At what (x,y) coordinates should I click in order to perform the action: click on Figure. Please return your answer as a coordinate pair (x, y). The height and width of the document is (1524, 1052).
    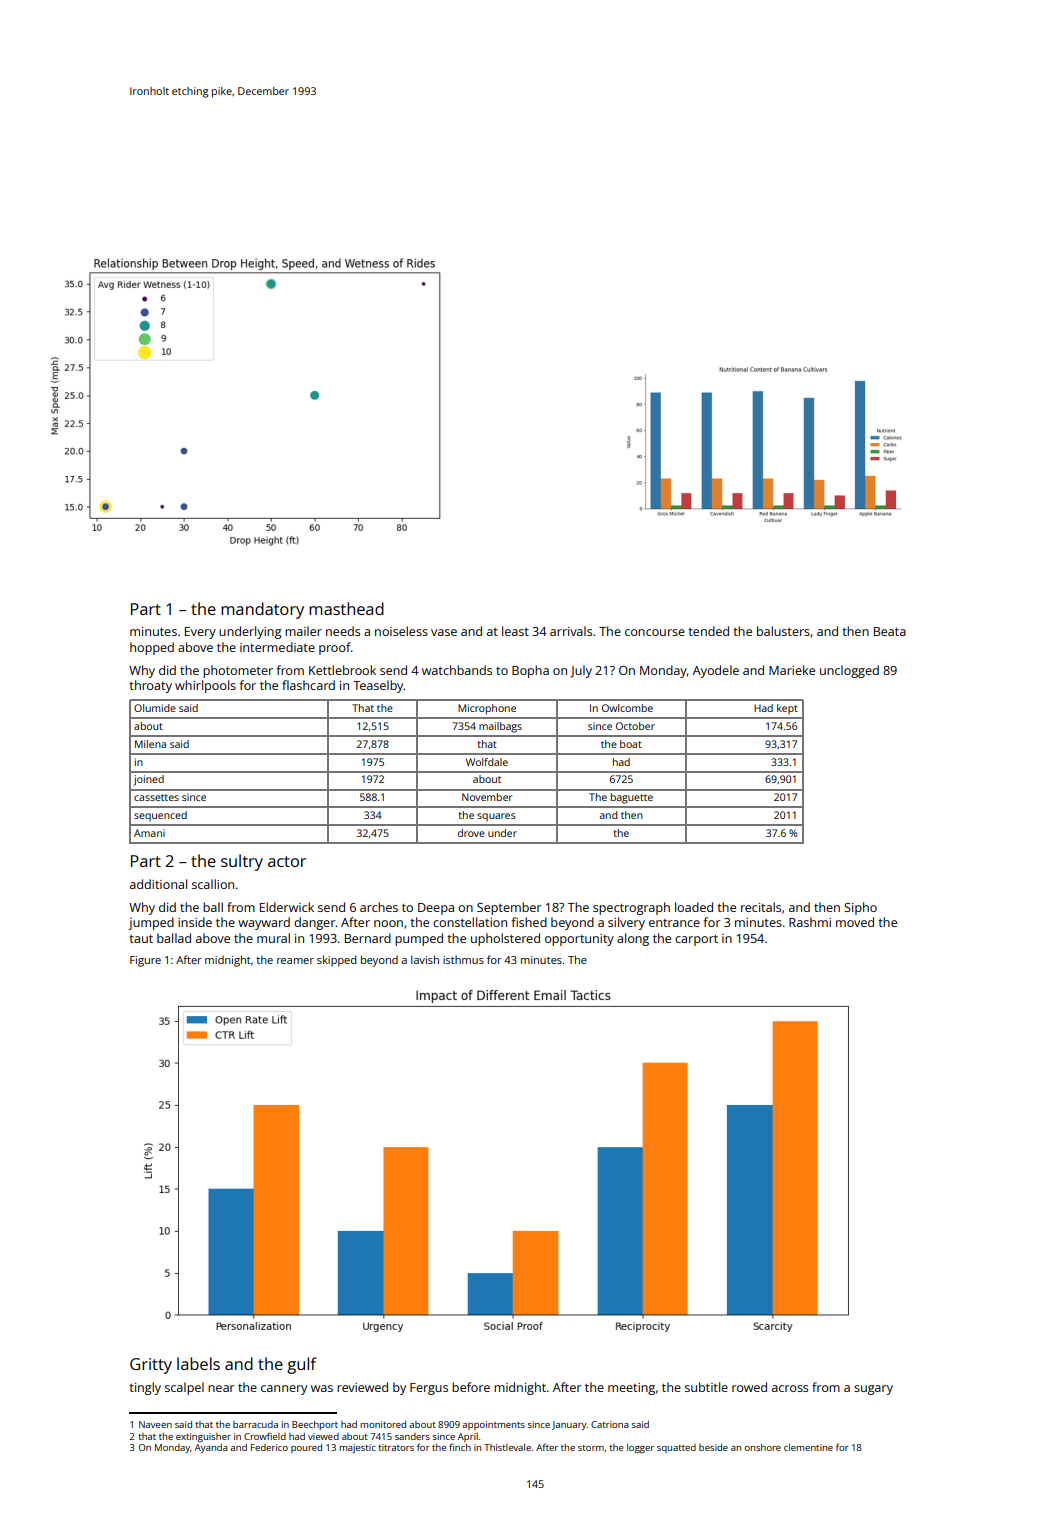
    Looking at the image, I should click on (145, 961).
